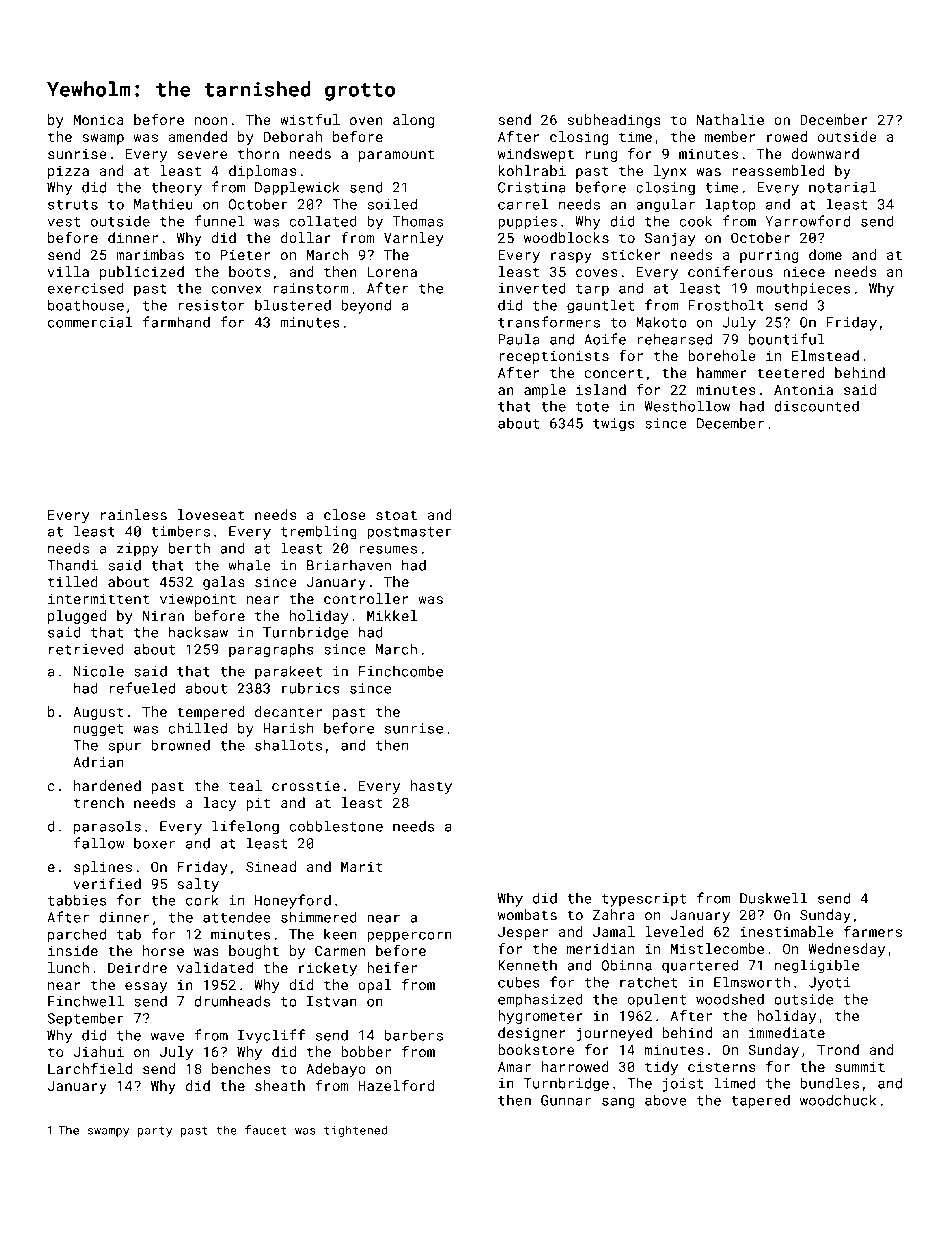  Describe the element at coordinates (90, 322) in the image. I see `commercial` at that location.
